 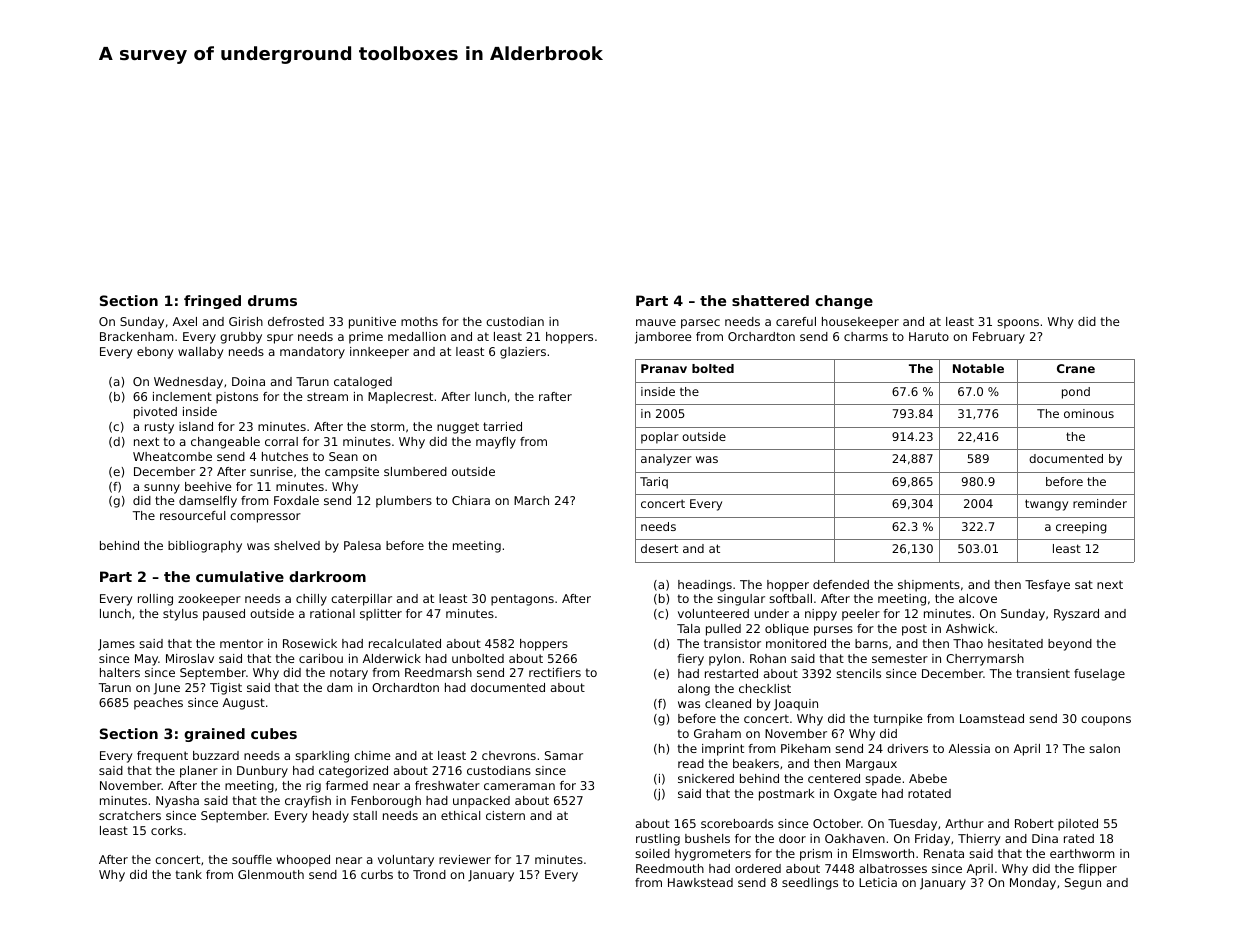 I want to click on rectifiers, so click(x=555, y=672).
